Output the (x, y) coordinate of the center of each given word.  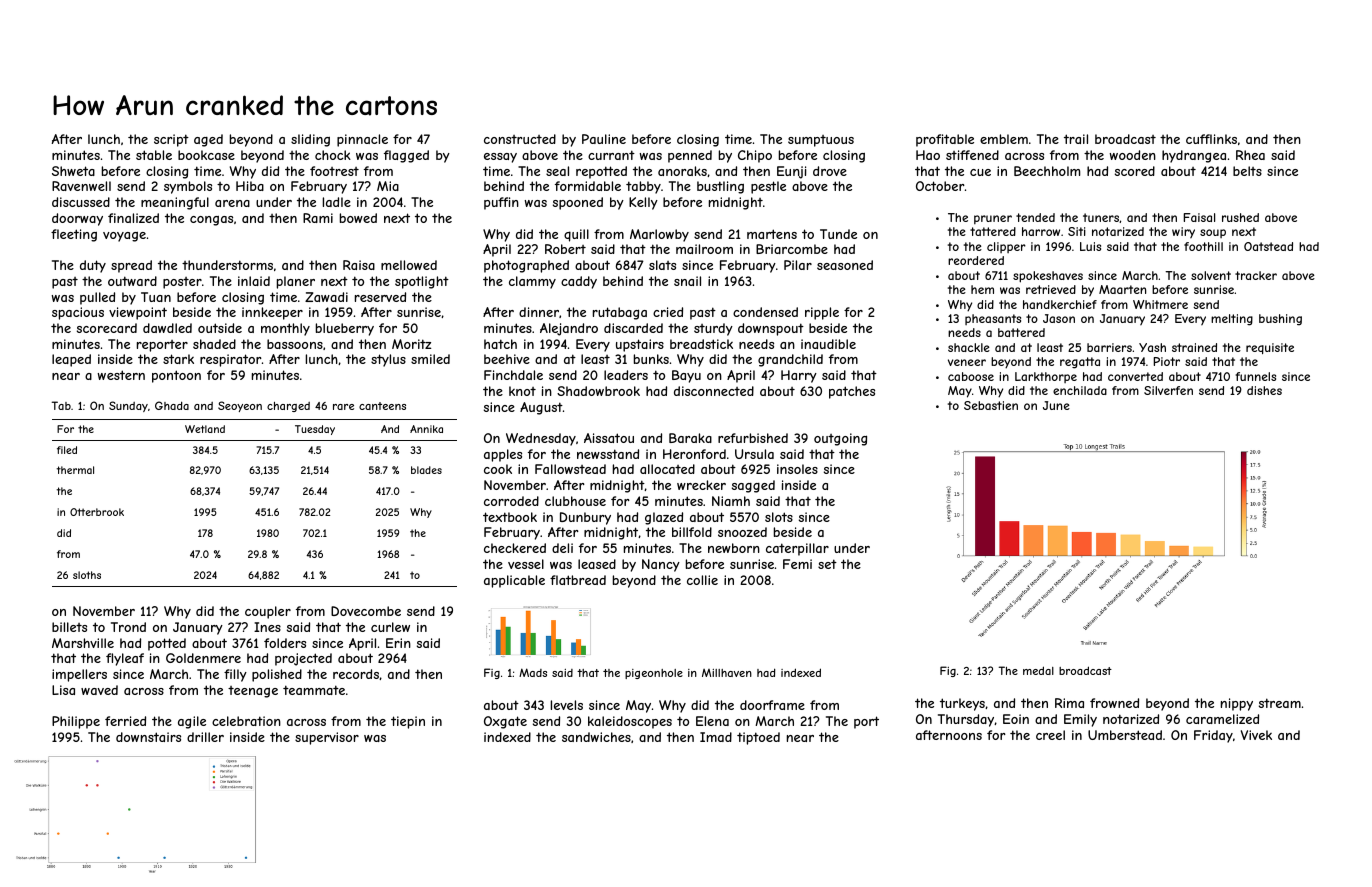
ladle (337, 202)
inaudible (828, 344)
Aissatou (609, 438)
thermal (75, 470)
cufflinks (1211, 139)
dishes (1264, 390)
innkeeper (272, 313)
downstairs (148, 737)
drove (830, 171)
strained (1194, 347)
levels (567, 705)
